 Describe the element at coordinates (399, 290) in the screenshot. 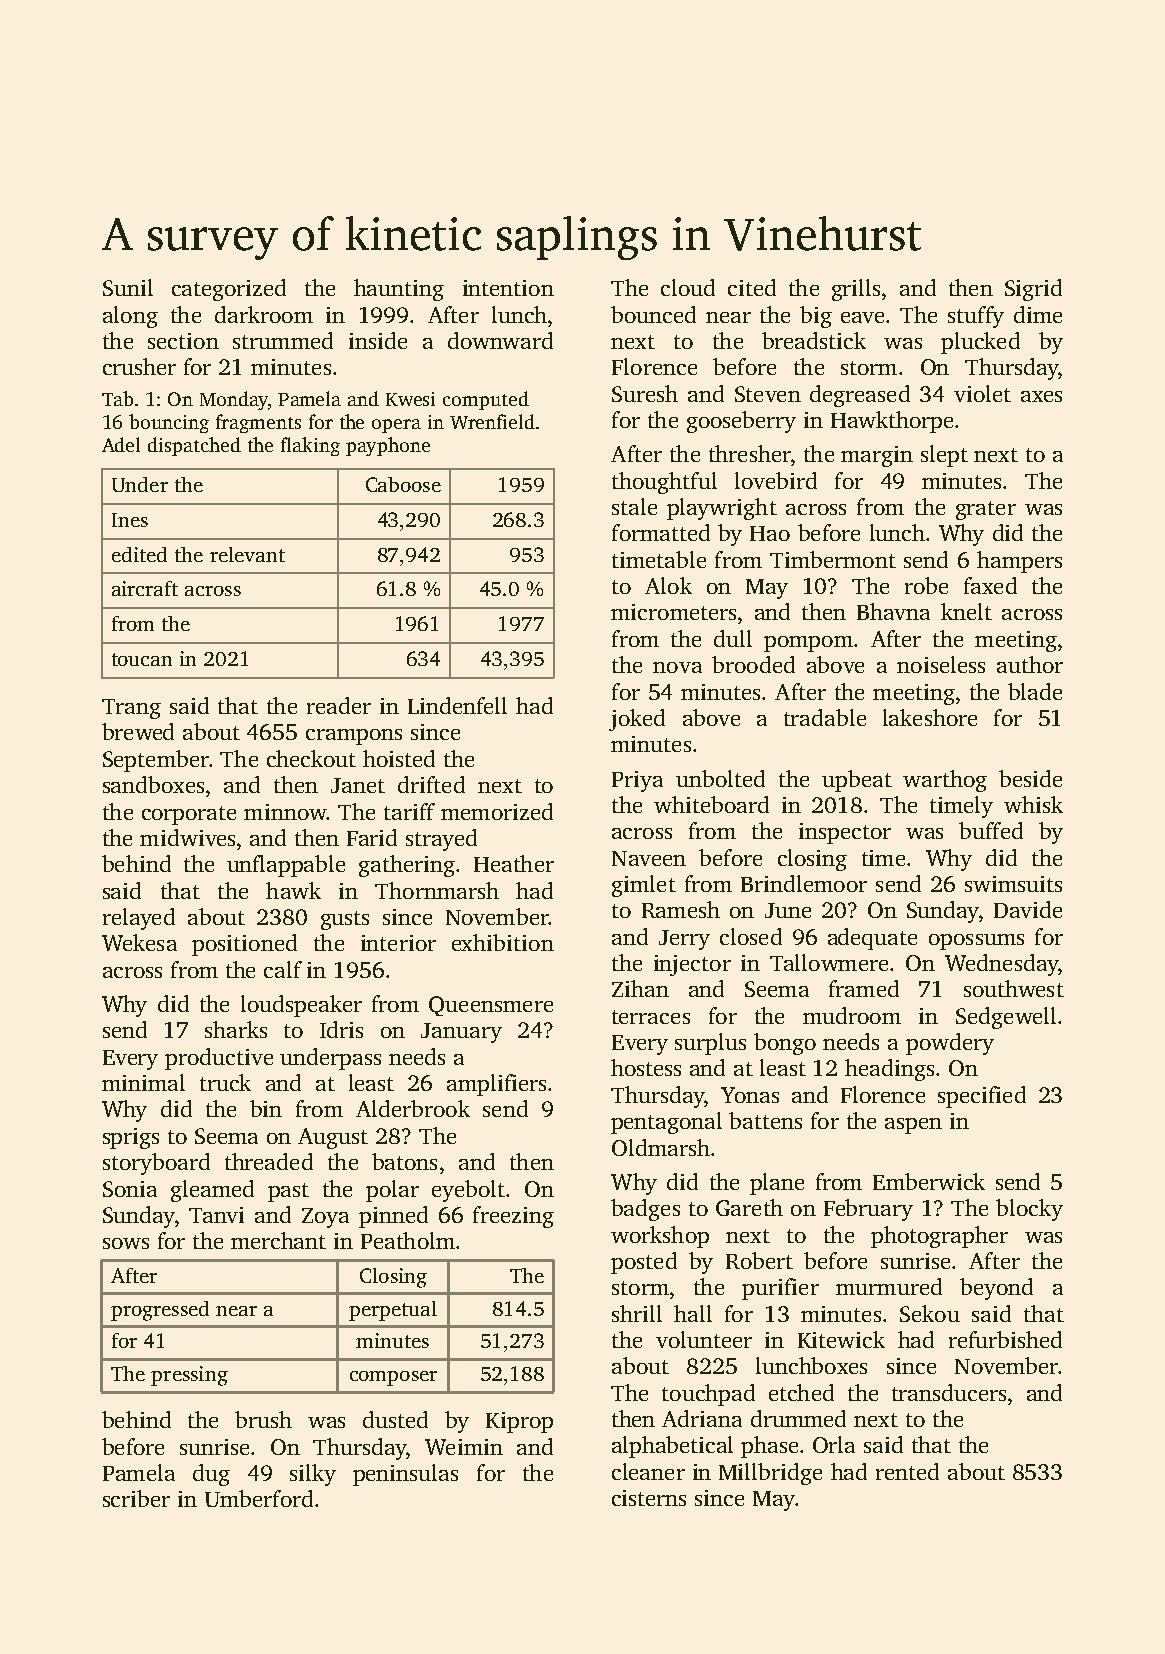

I see `haunting` at that location.
